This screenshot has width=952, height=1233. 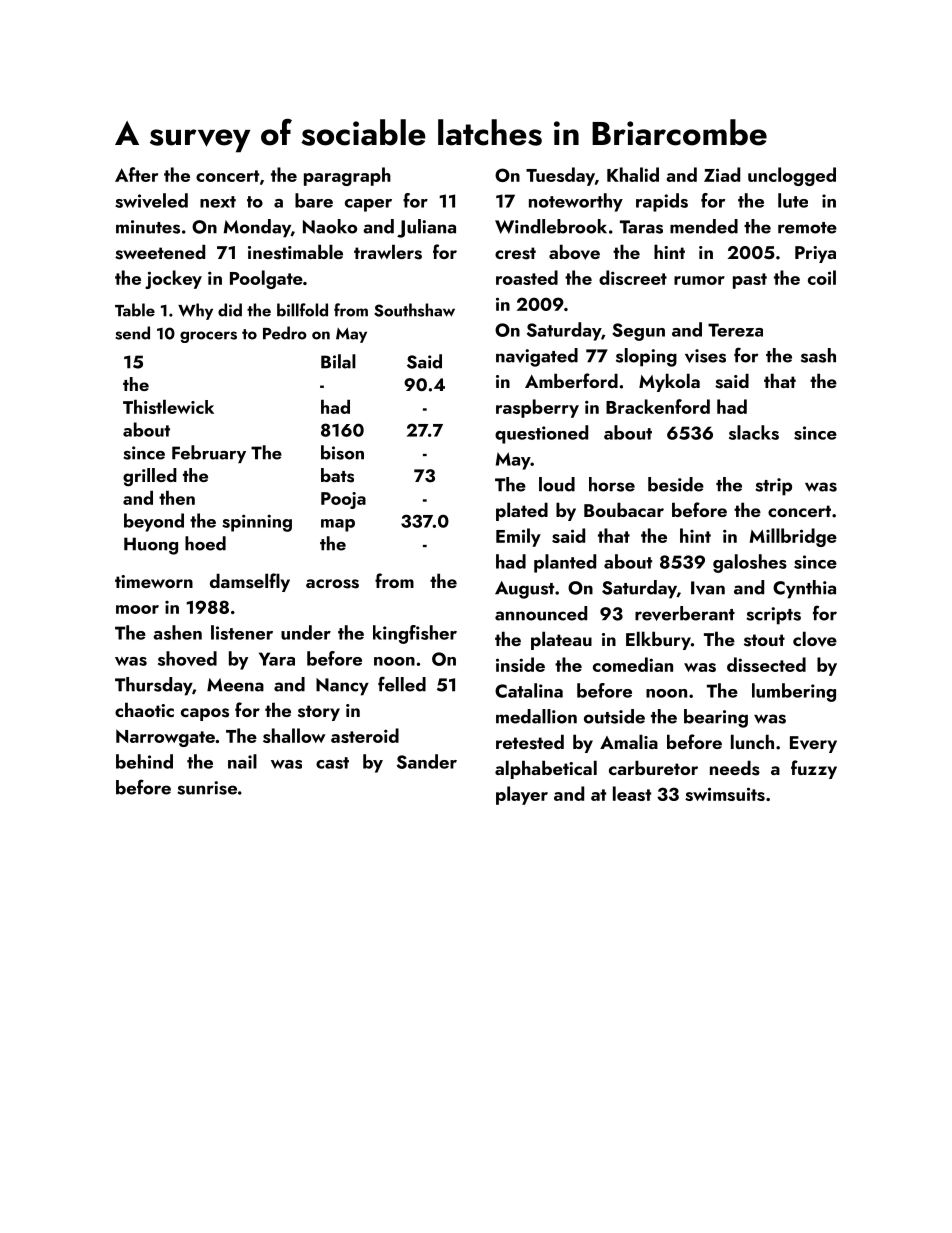 I want to click on did, so click(x=230, y=310).
